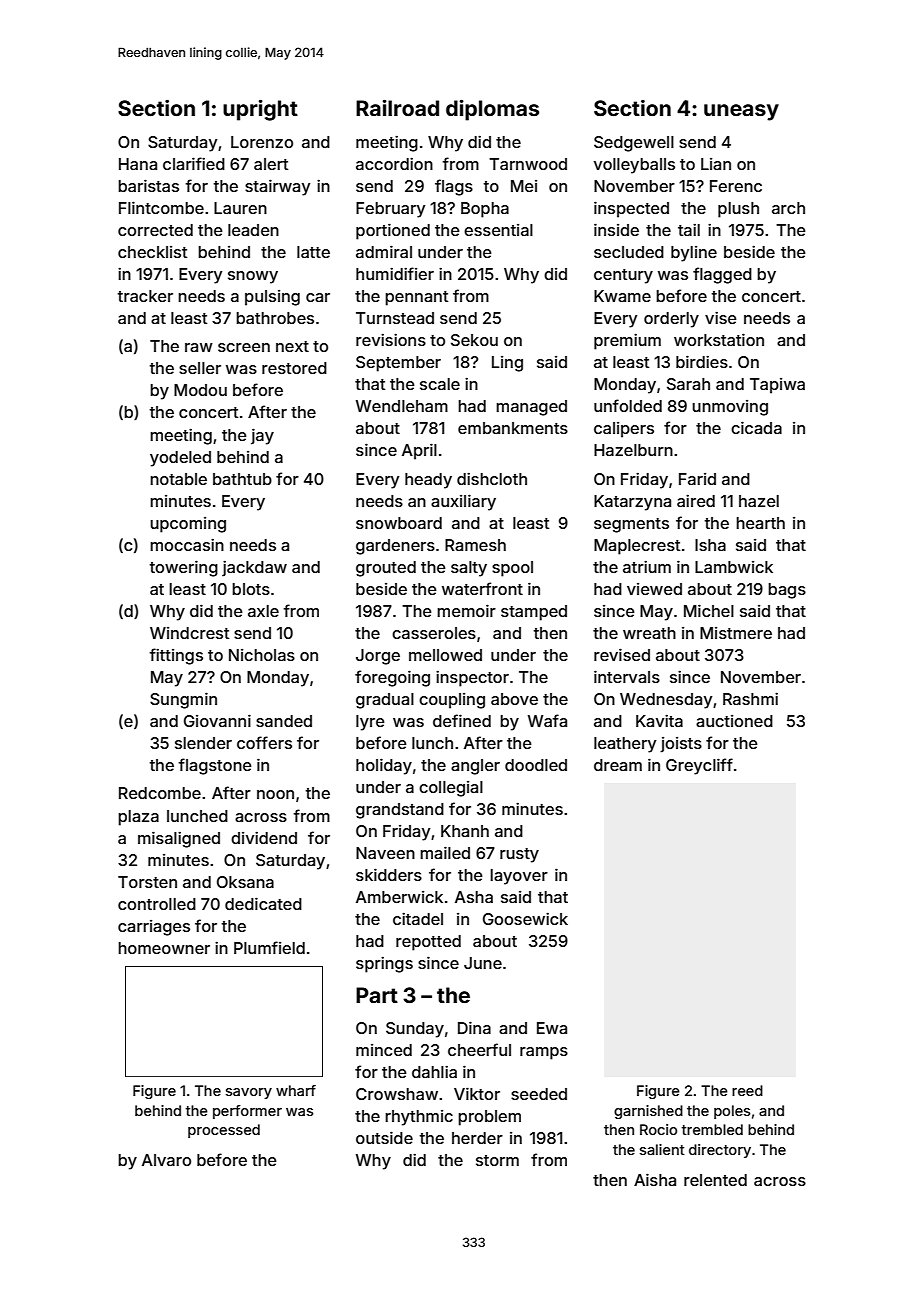 The image size is (924, 1308). I want to click on blots, so click(251, 589).
